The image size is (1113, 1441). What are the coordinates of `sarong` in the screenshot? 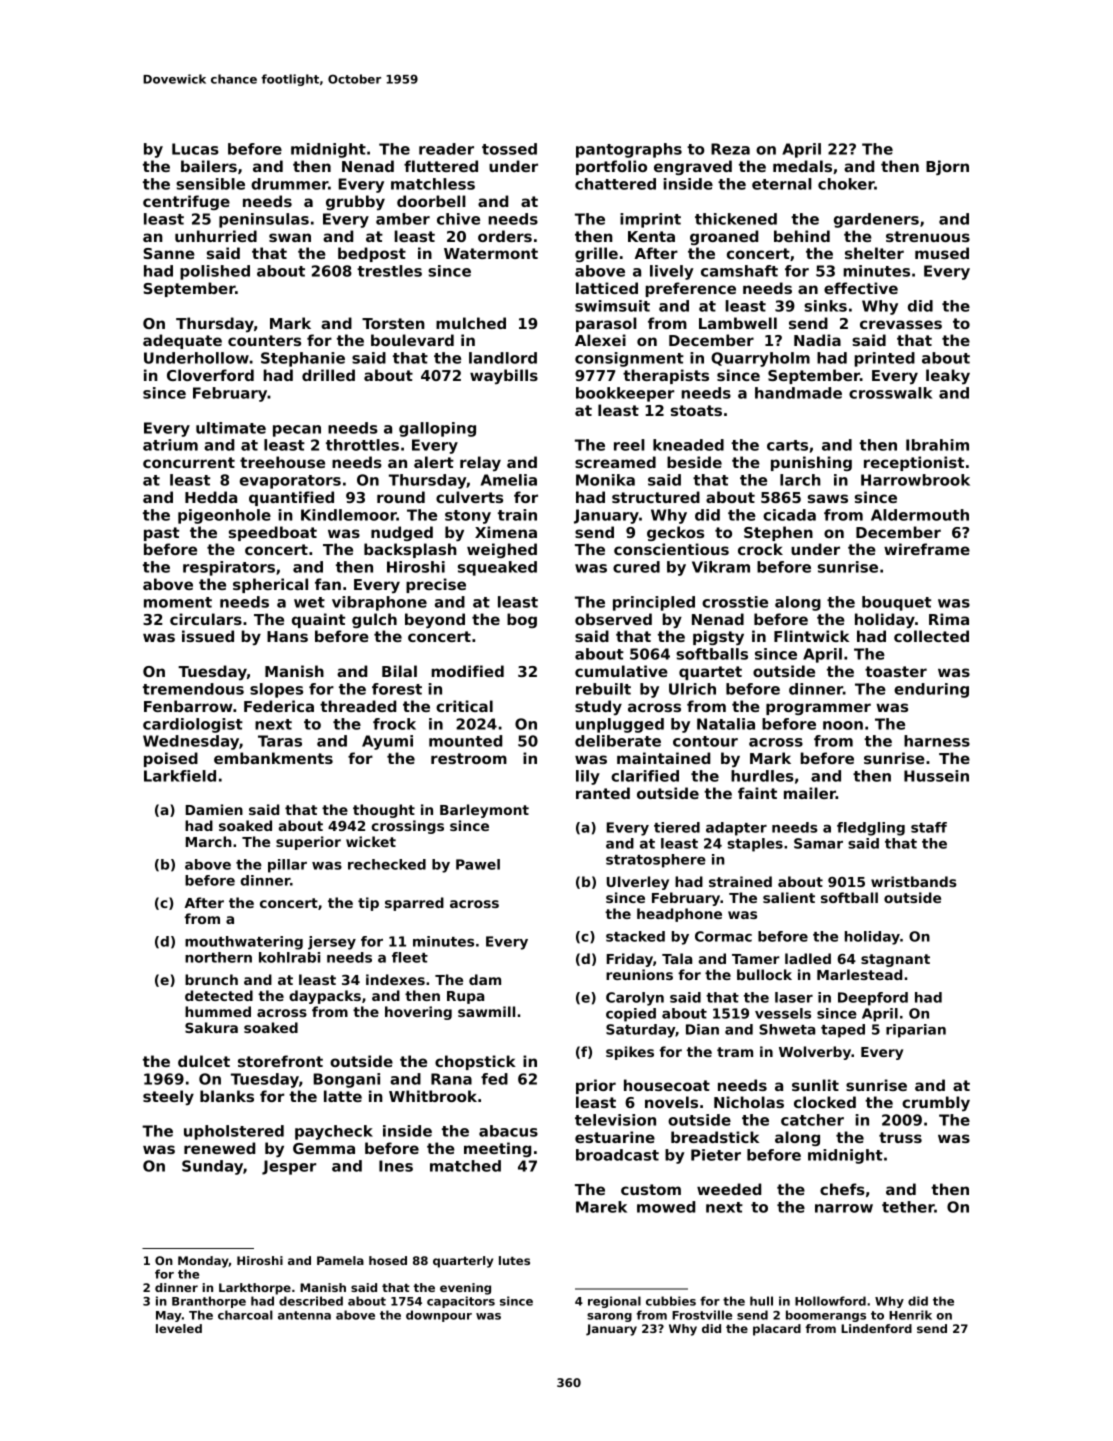 It's located at (609, 1317).
